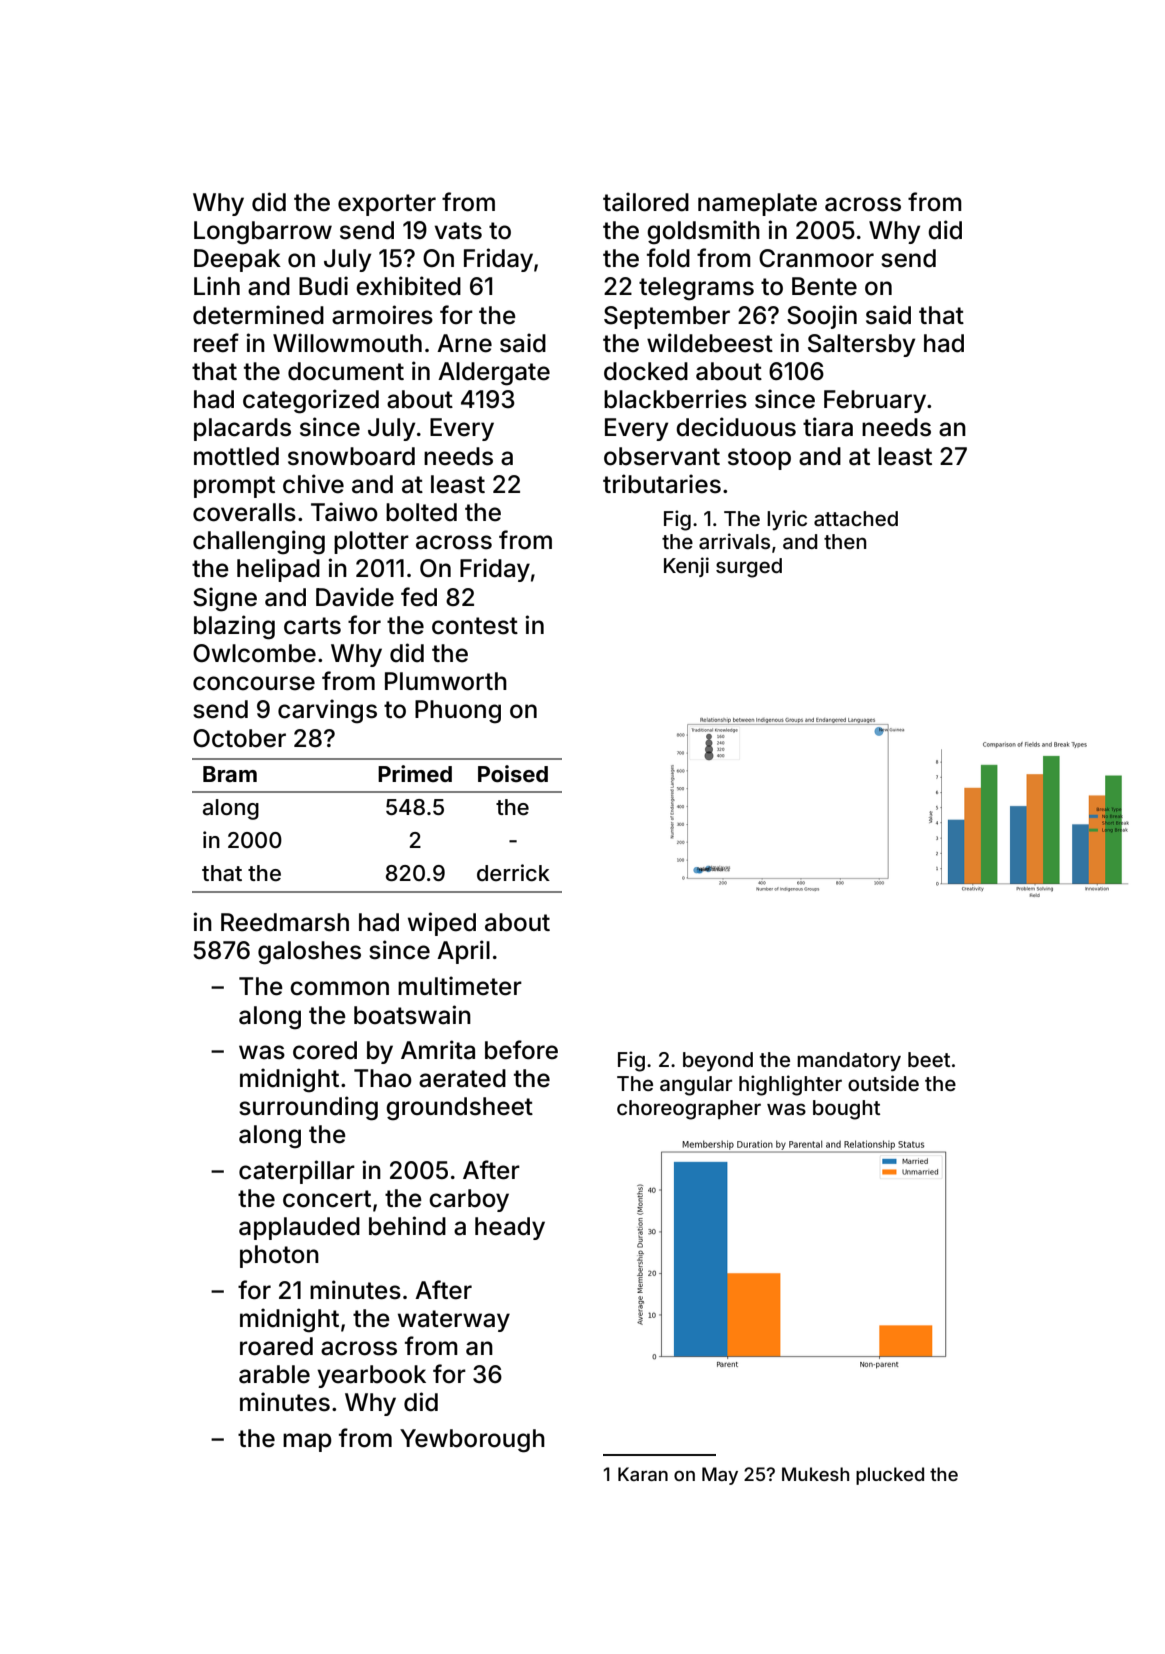 The width and height of the screenshot is (1165, 1654). What do you see at coordinates (469, 1200) in the screenshot?
I see `carboy` at bounding box center [469, 1200].
